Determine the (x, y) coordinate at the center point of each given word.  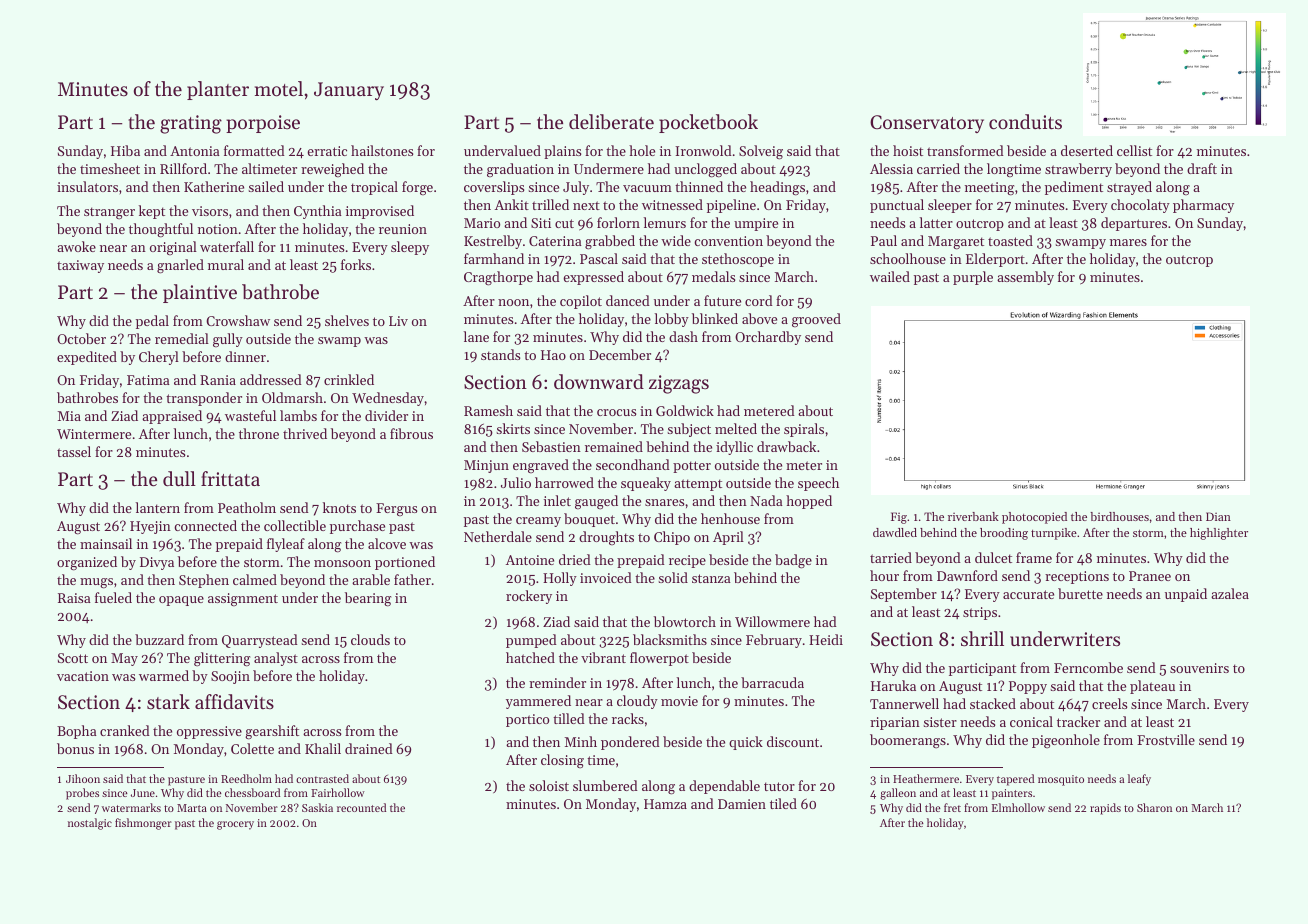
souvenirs (1199, 668)
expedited (87, 358)
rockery (529, 597)
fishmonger (143, 824)
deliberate (611, 122)
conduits (1025, 121)
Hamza (665, 804)
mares (1128, 242)
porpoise (263, 124)
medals (713, 276)
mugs (96, 583)
